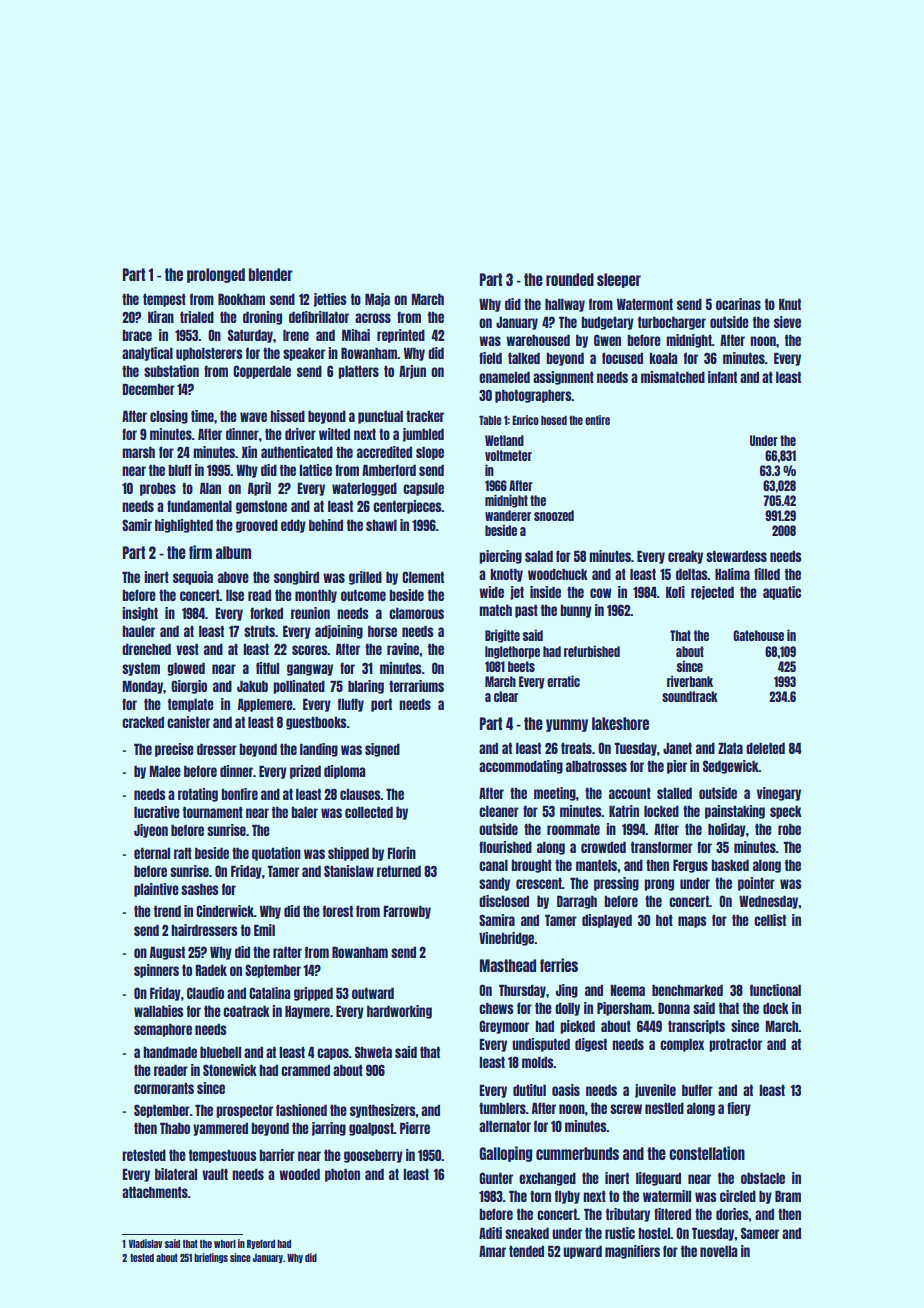 The height and width of the screenshot is (1308, 924). What do you see at coordinates (423, 577) in the screenshot?
I see `Clement` at bounding box center [423, 577].
